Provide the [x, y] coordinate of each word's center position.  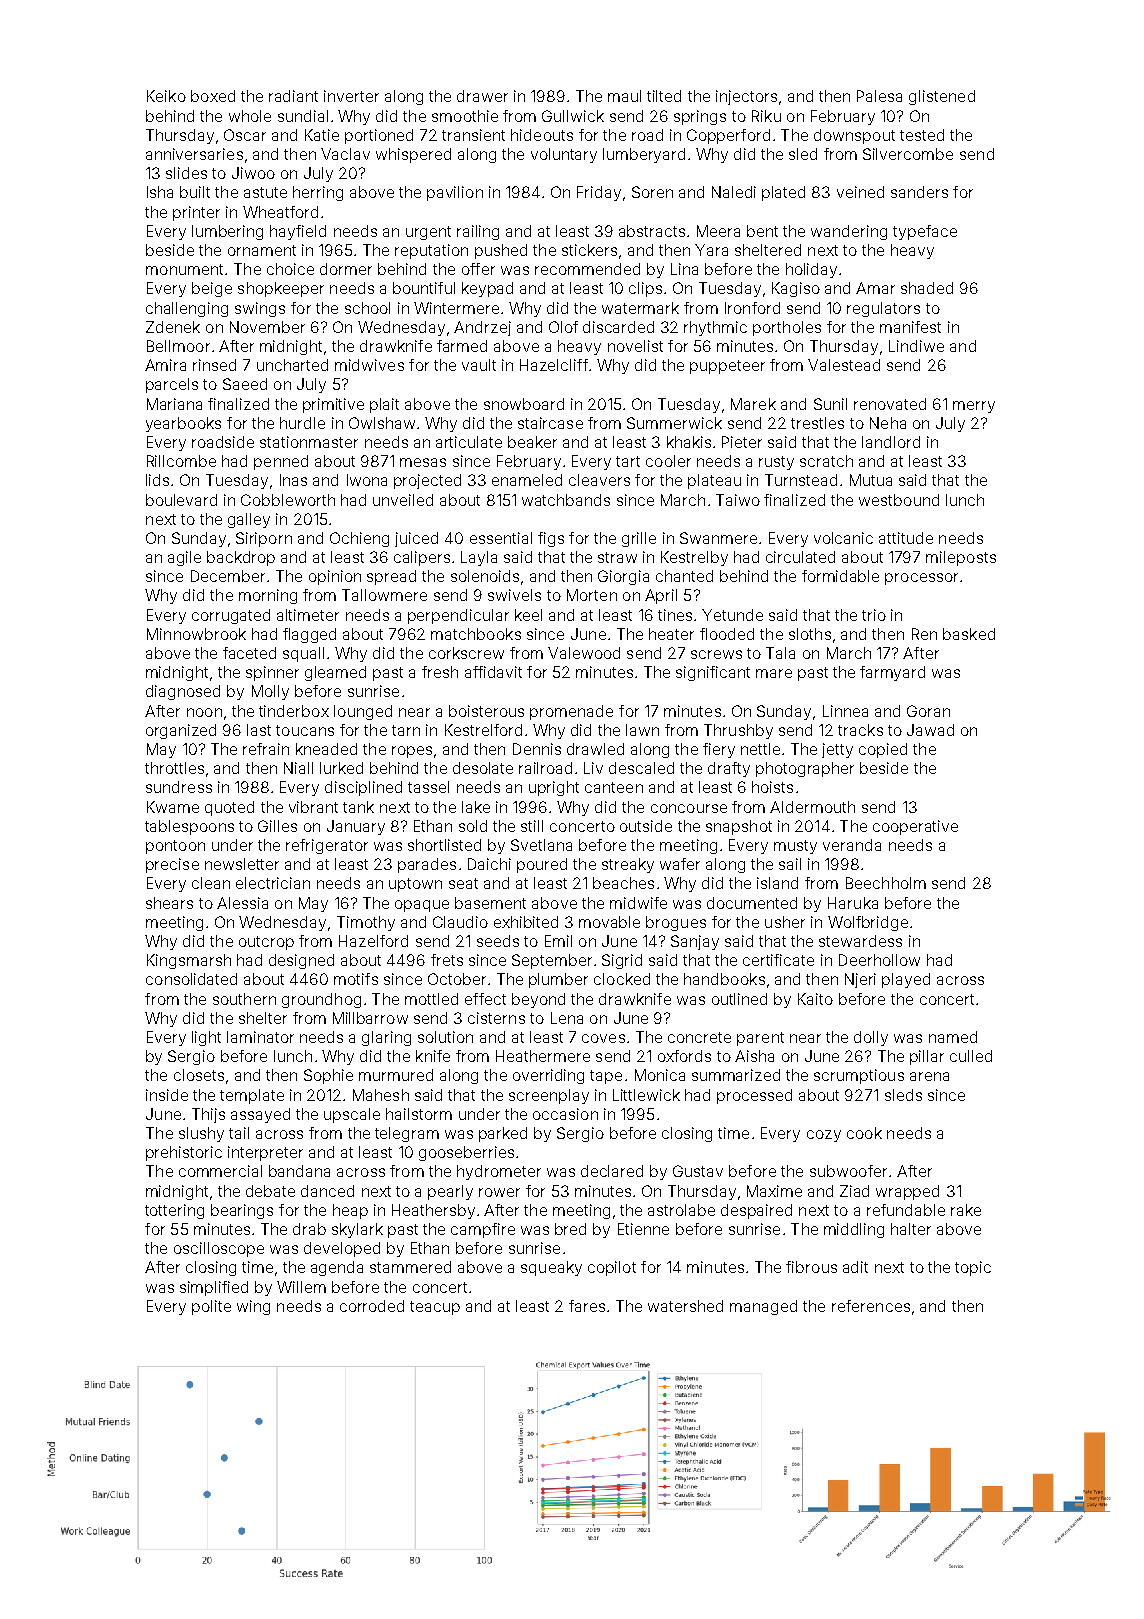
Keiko [166, 96]
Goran [928, 711]
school [367, 308]
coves [603, 1038]
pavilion [455, 193]
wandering [849, 232]
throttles [174, 768]
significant [713, 673]
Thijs [208, 1115]
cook [864, 1133]
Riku [766, 116]
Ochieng [359, 539]
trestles [817, 423]
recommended [587, 269]
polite [211, 1307]
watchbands [566, 500]
